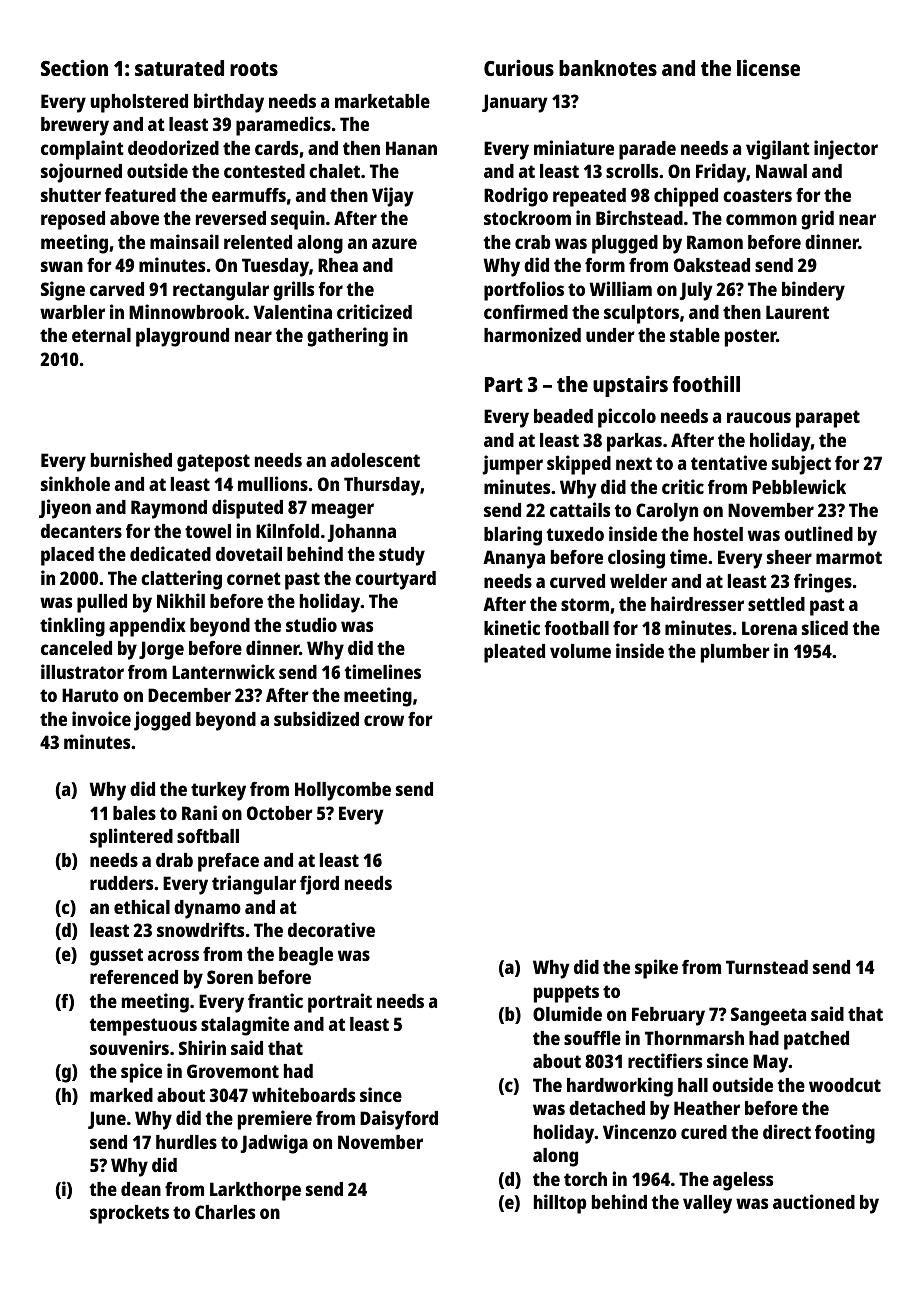 This screenshot has height=1308, width=924. What do you see at coordinates (275, 1000) in the screenshot?
I see `frantic` at bounding box center [275, 1000].
